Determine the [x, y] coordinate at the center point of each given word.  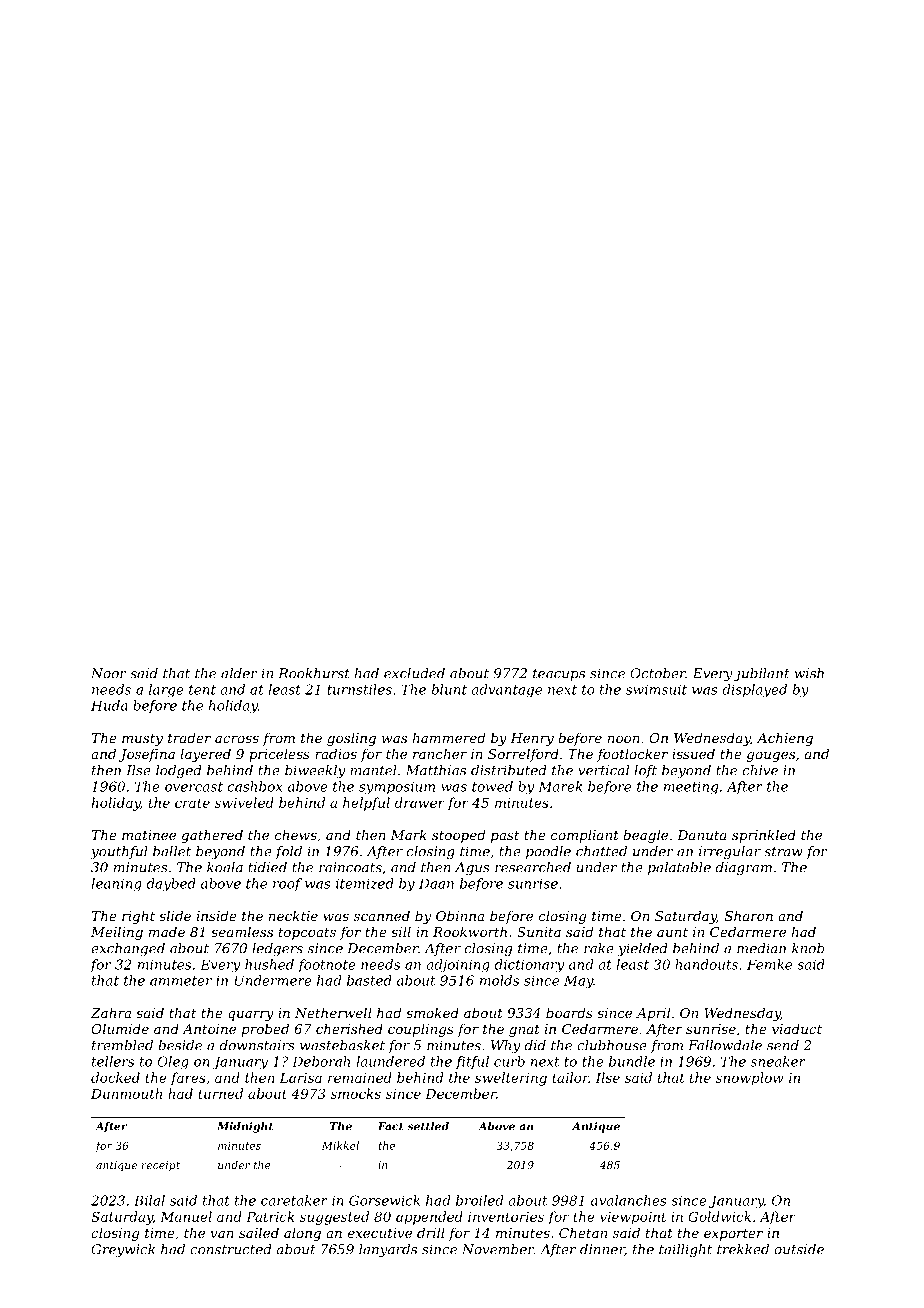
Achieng [785, 739]
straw [783, 852]
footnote [327, 965]
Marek [560, 786]
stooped [458, 836]
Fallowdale [725, 1045]
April [653, 1014]
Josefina [147, 755]
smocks [356, 1093]
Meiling [117, 933]
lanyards [388, 1250]
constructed [231, 1249]
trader [189, 737]
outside [799, 1249]
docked [115, 1077]
